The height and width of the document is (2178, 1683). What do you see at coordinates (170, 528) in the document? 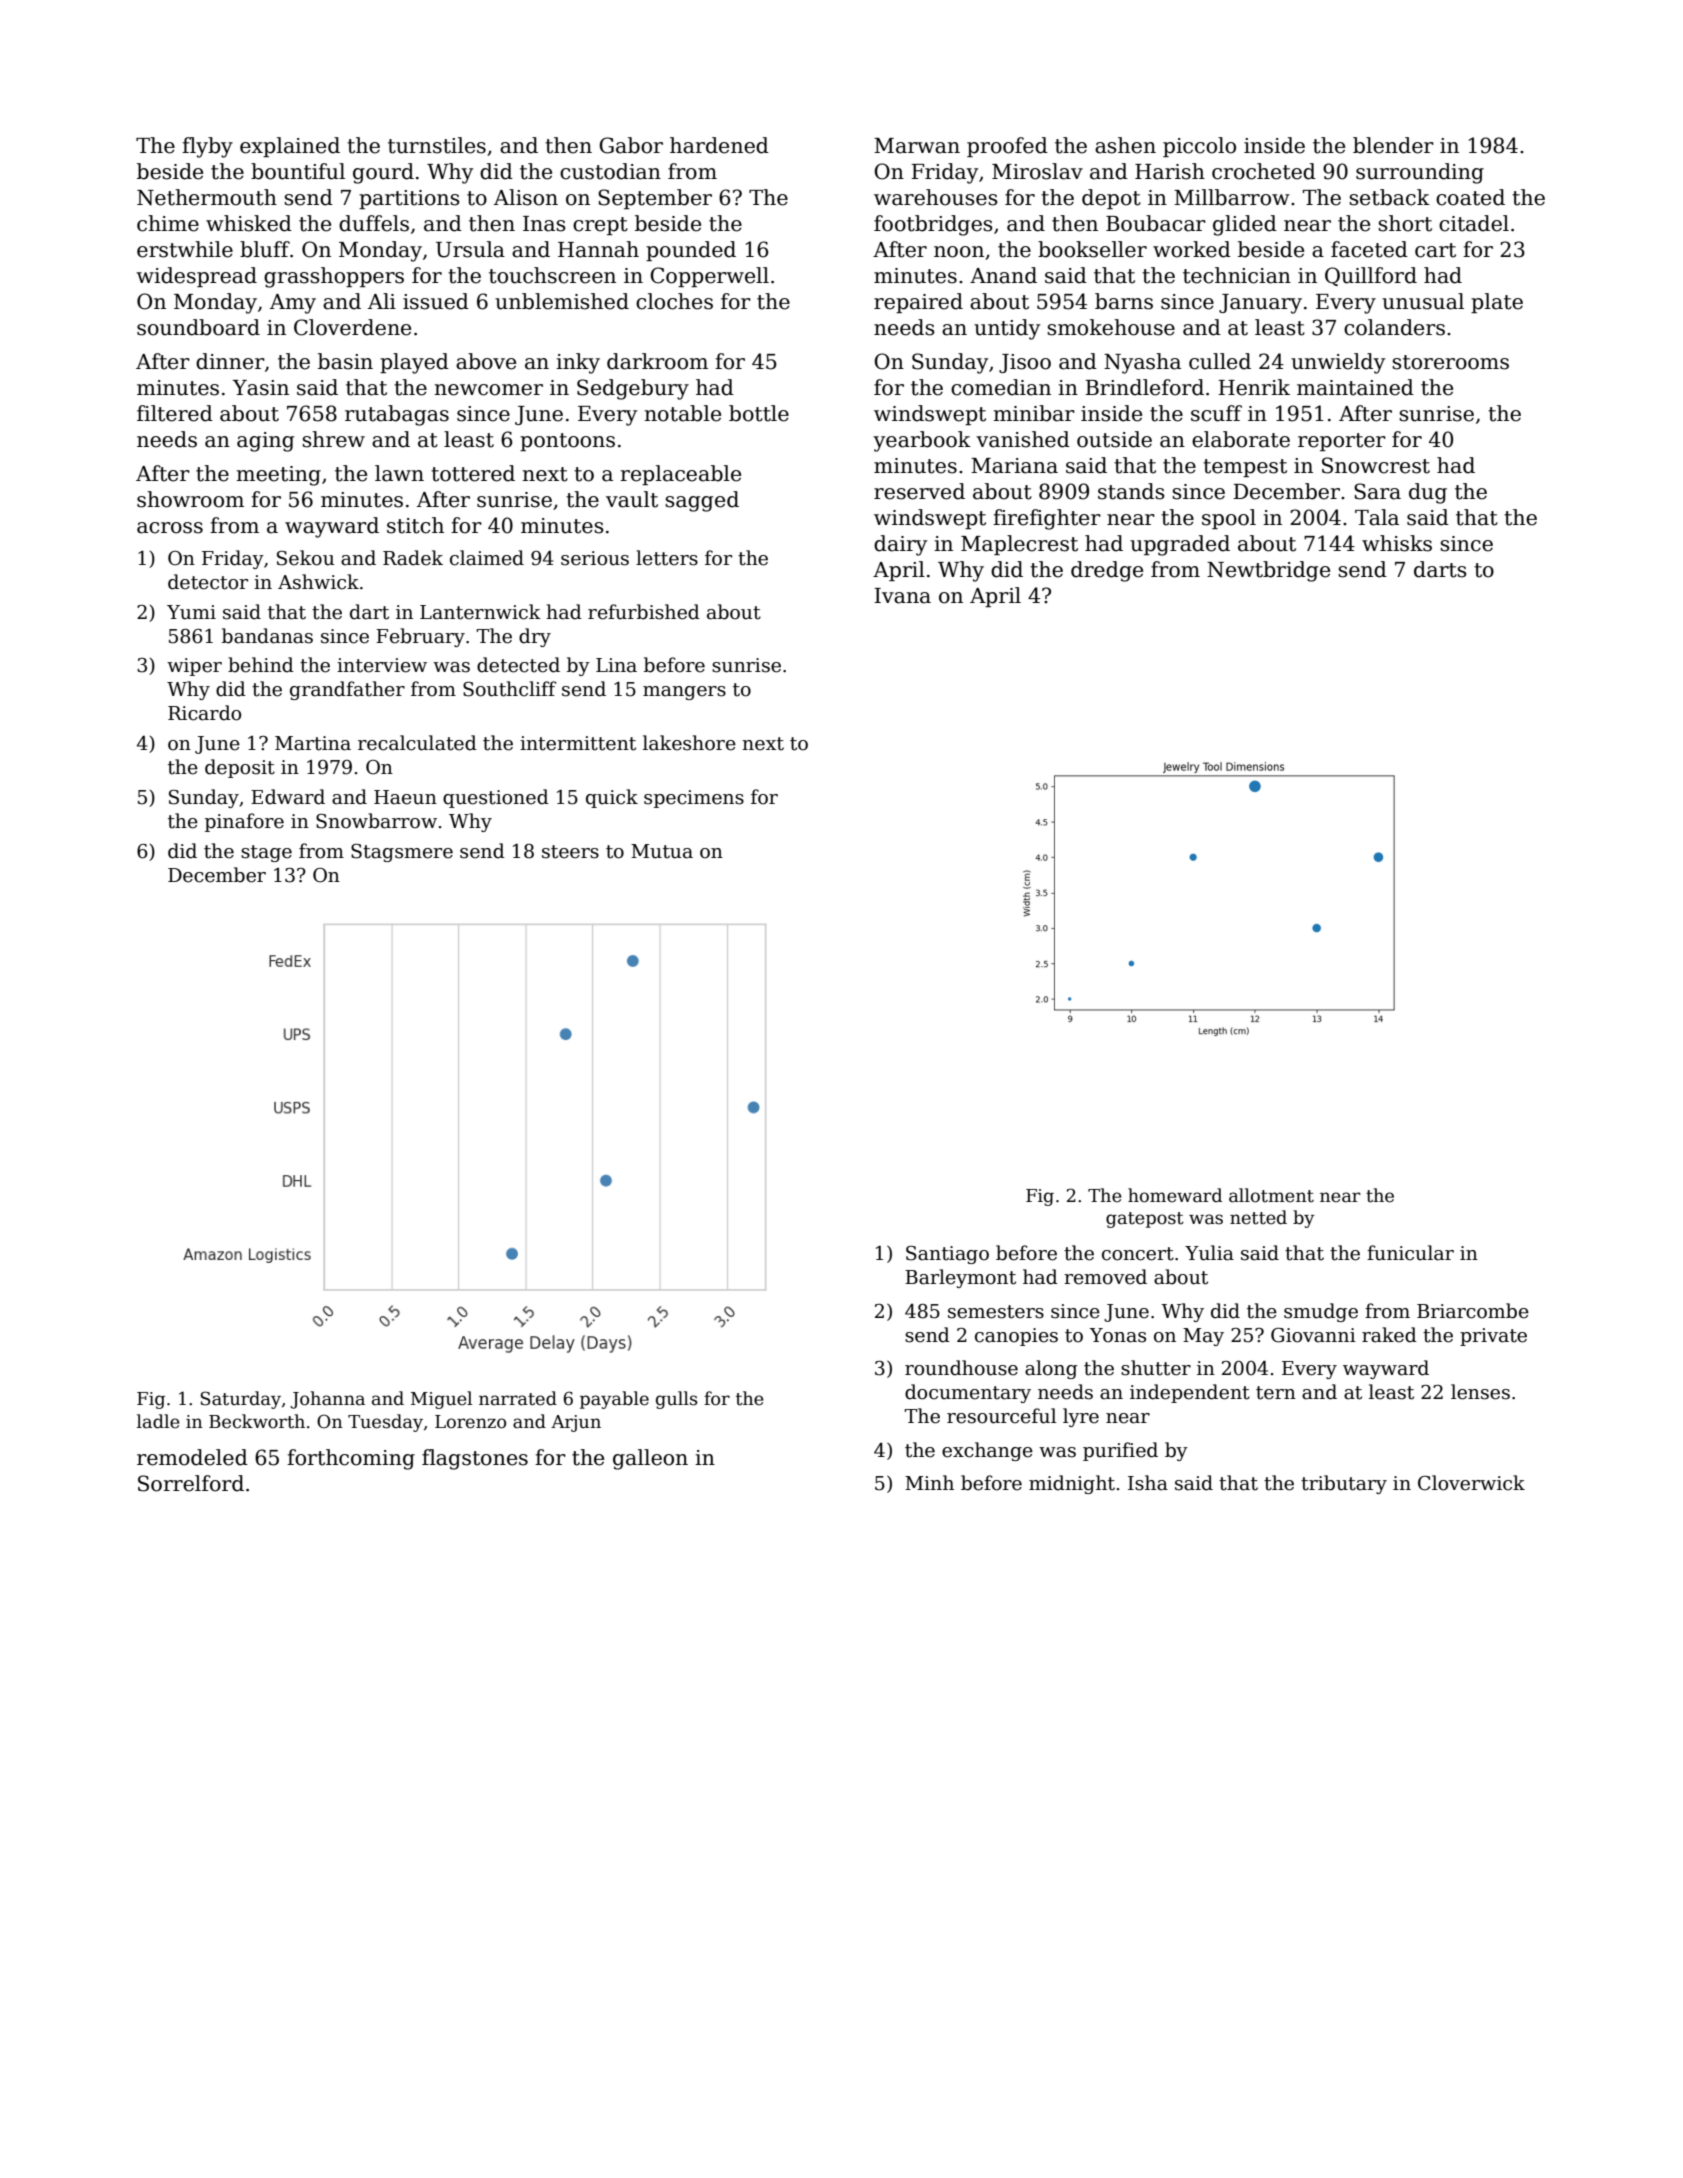
I see `across` at bounding box center [170, 528].
